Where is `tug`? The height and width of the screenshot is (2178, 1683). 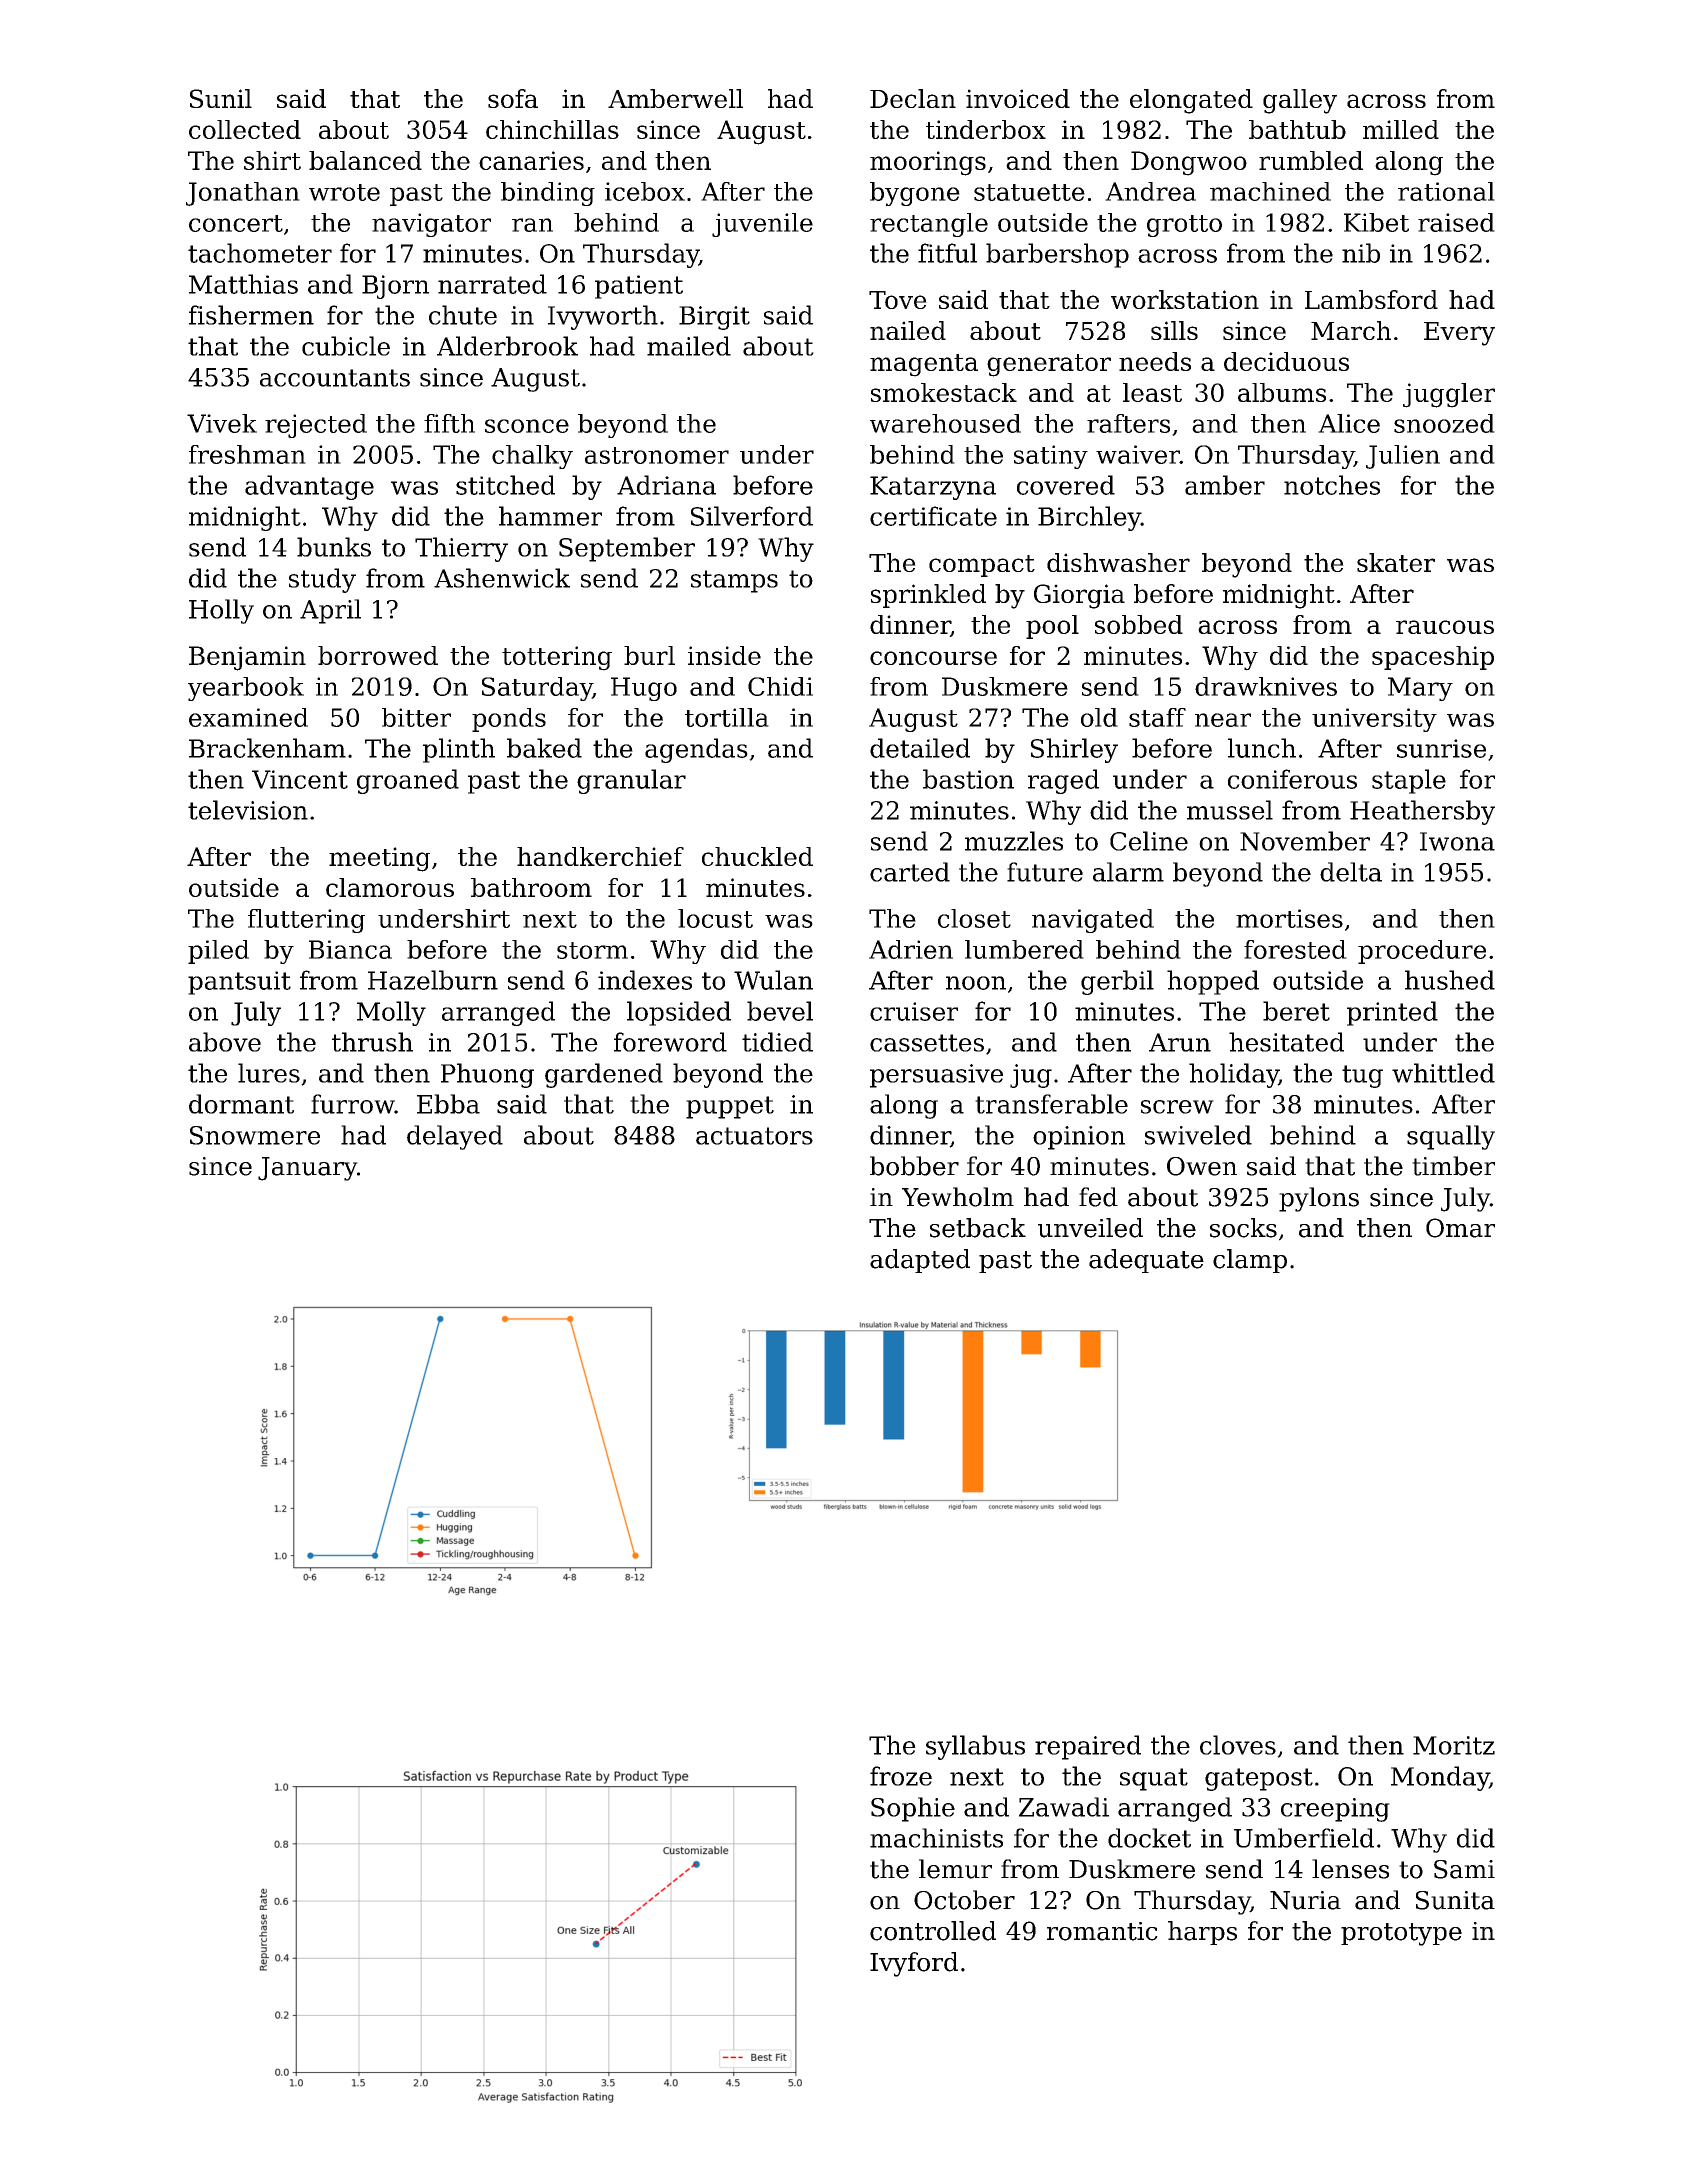 tug is located at coordinates (1362, 1076).
